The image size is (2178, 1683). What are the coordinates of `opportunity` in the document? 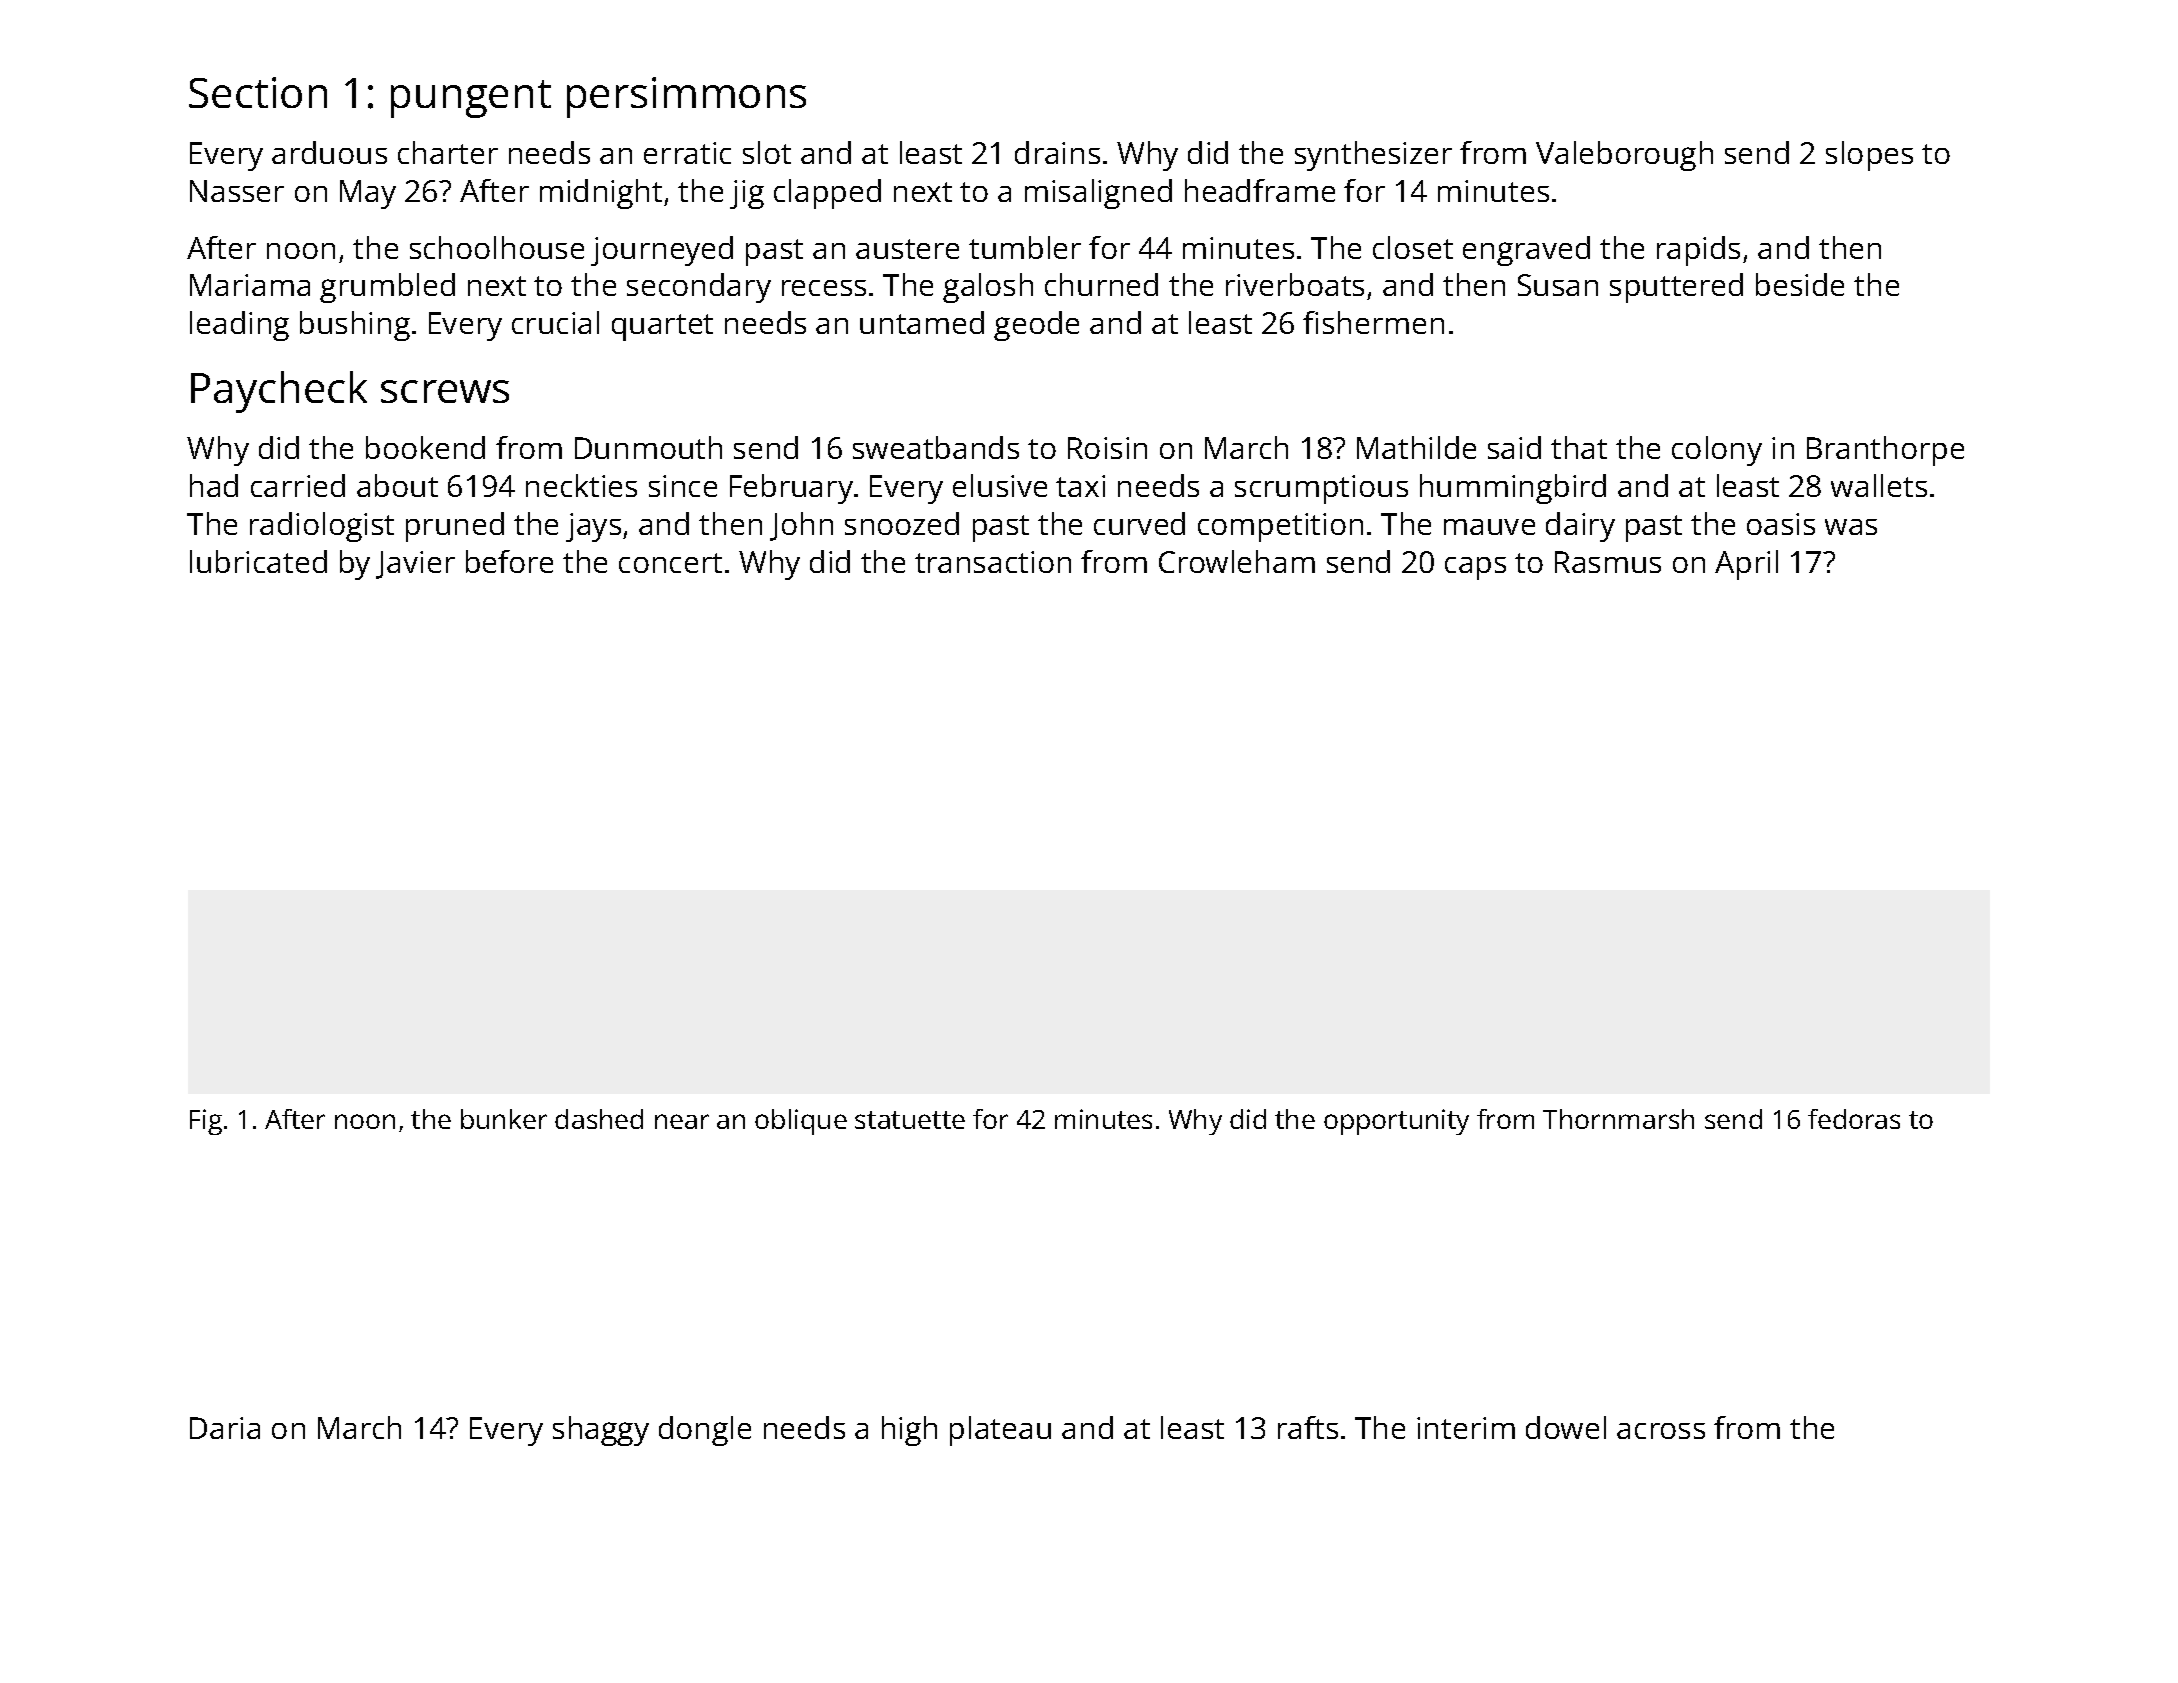 It's located at (1396, 1122).
